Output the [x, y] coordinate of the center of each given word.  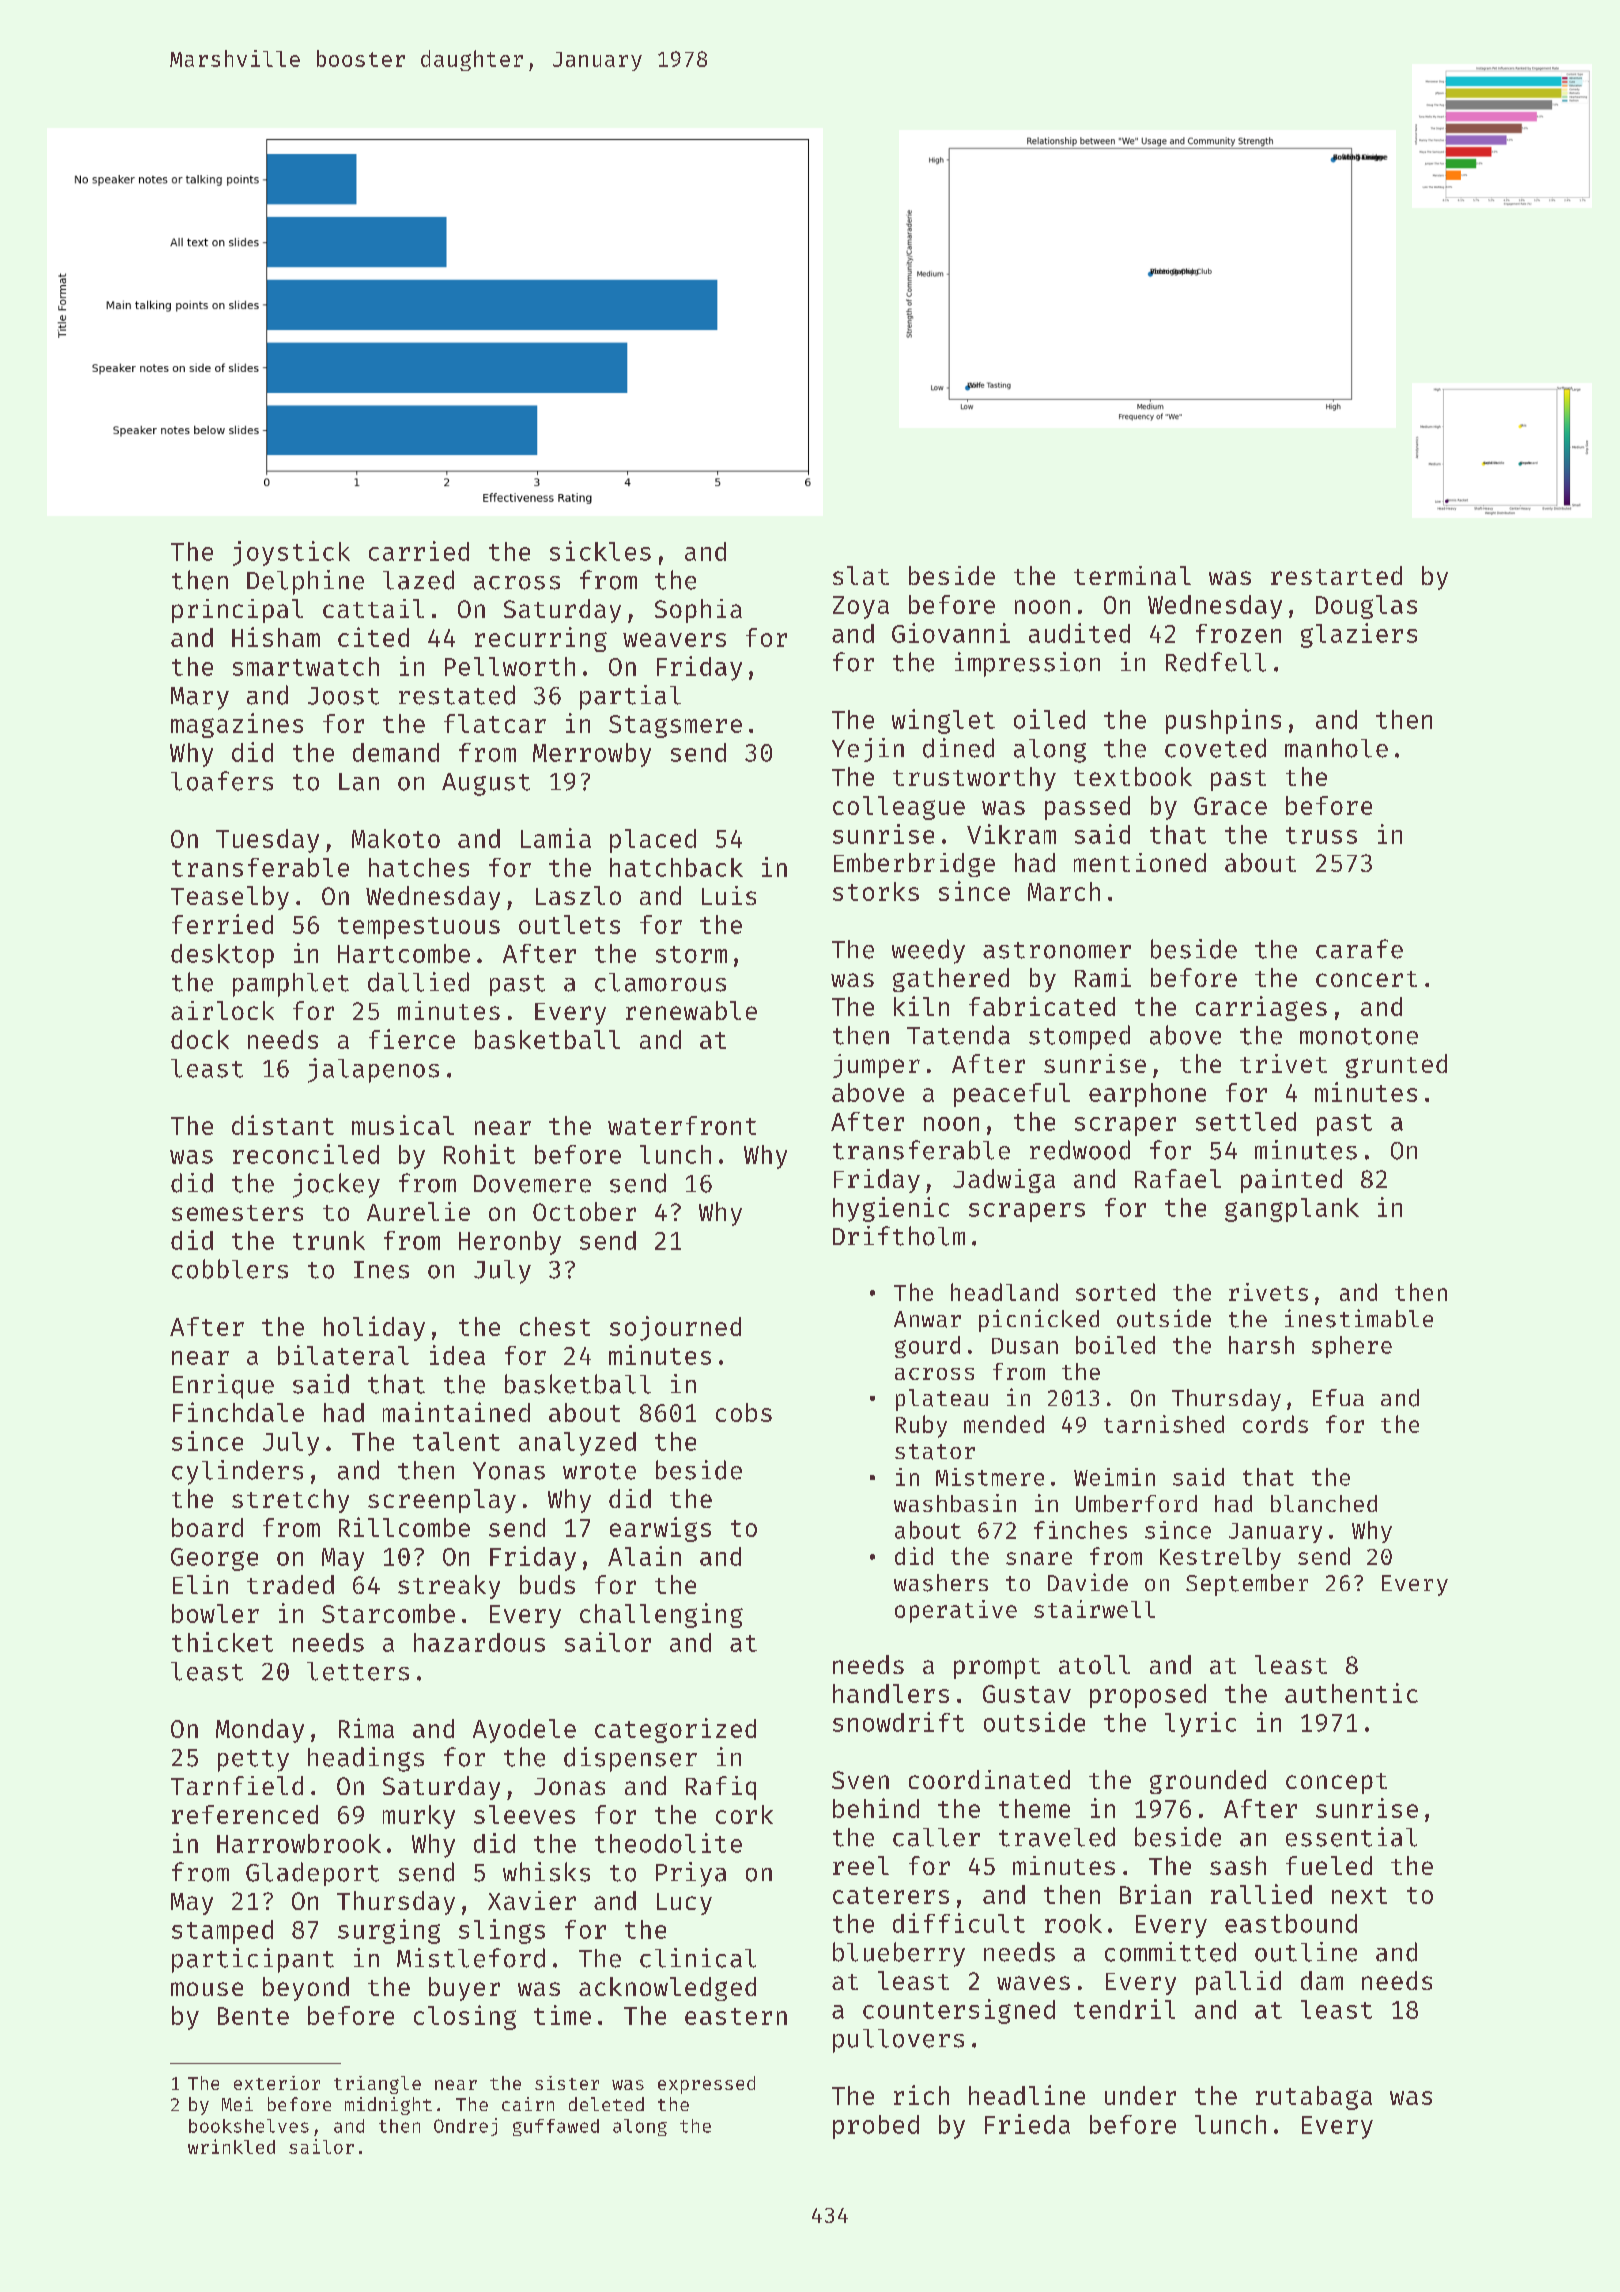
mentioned [1140, 862]
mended [1004, 1424]
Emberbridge [914, 865]
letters [358, 1671]
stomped [1079, 1037]
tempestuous [419, 928]
